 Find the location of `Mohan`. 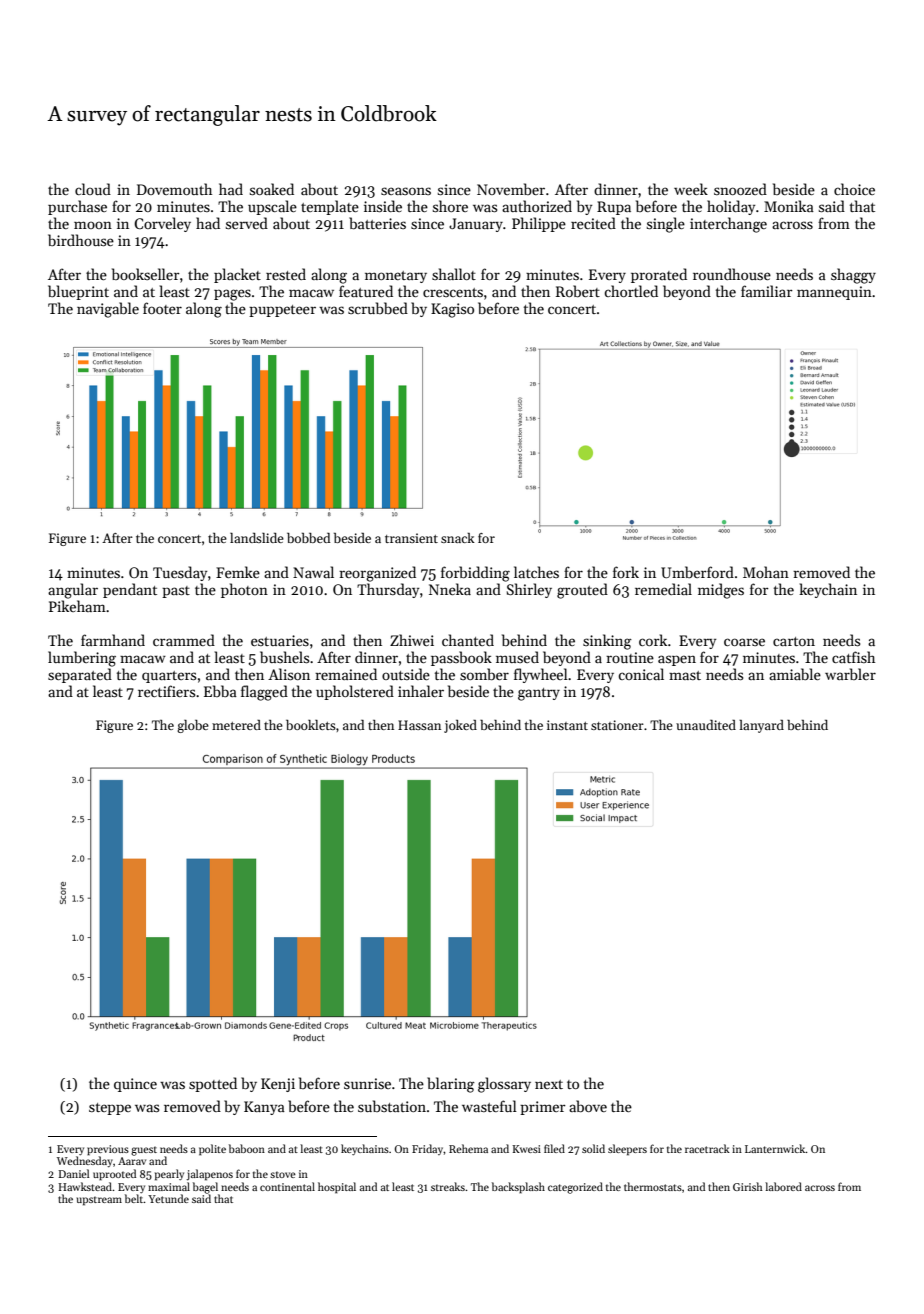

Mohan is located at coordinates (766, 572).
